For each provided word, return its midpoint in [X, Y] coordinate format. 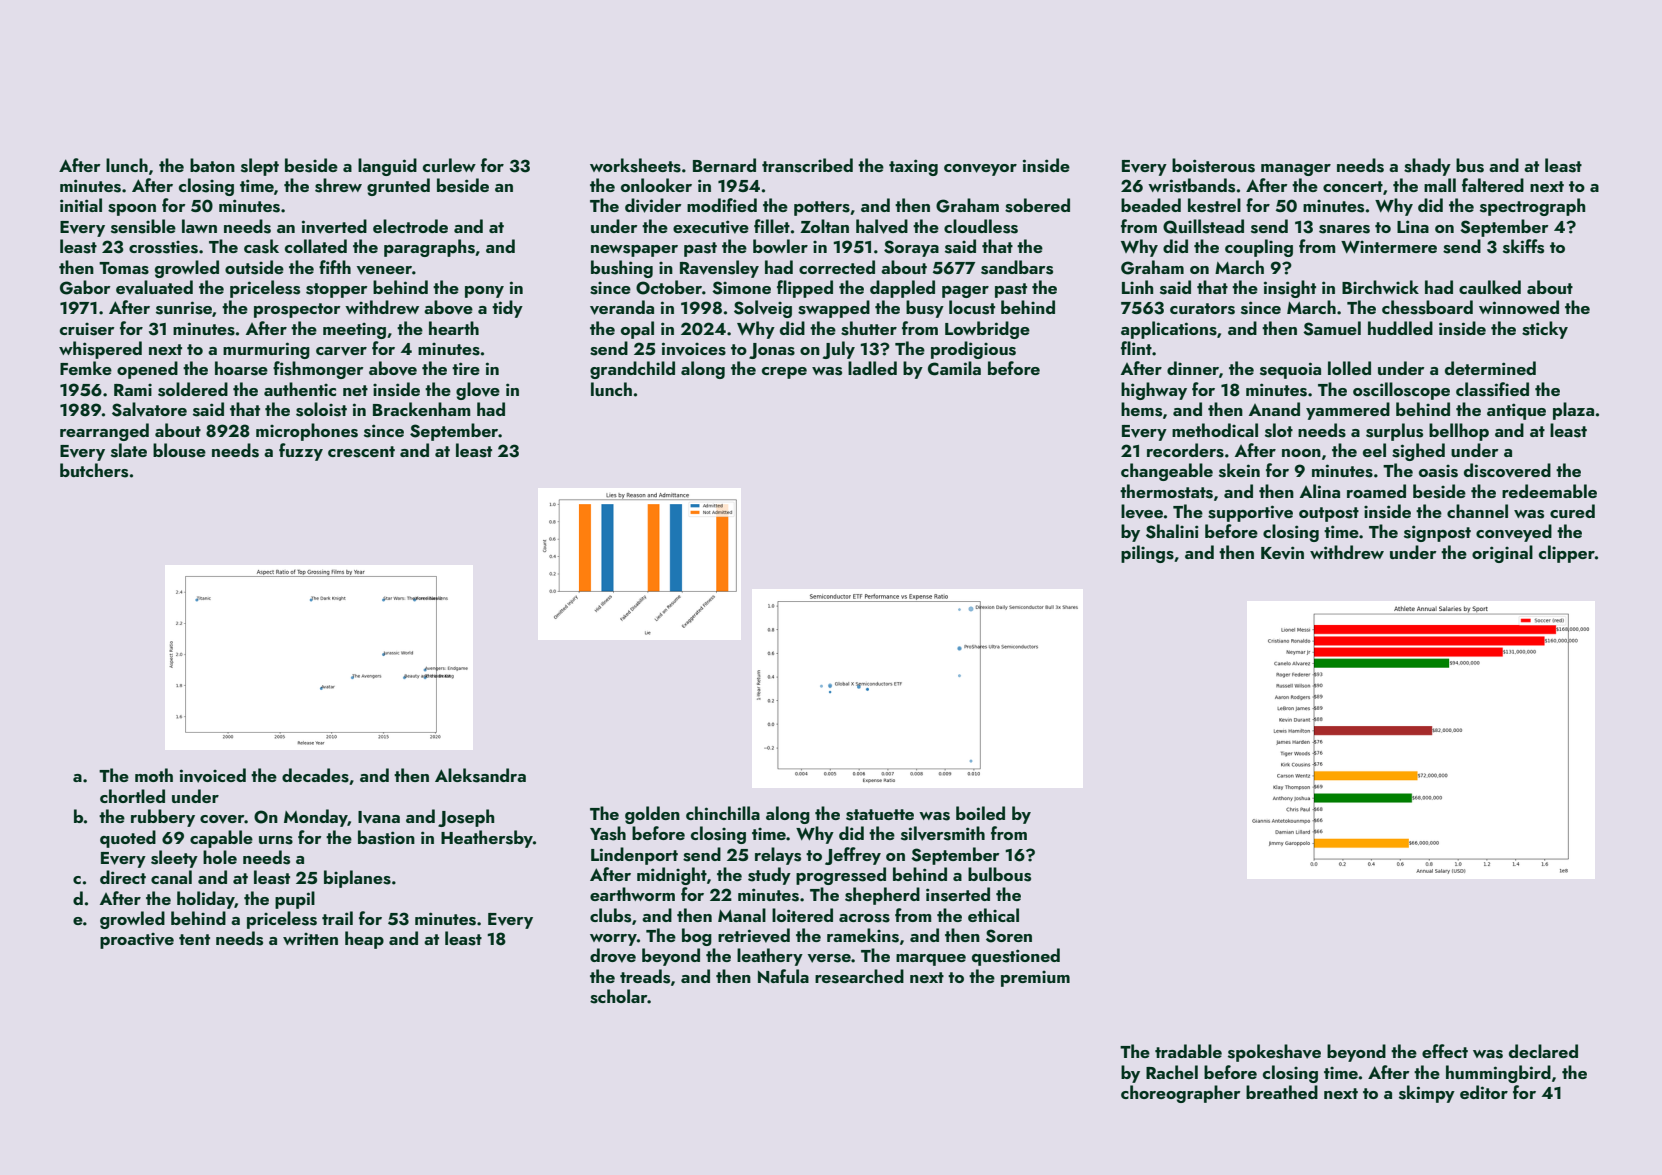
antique [1516, 411]
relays [778, 856]
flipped [805, 289]
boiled [980, 813]
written [310, 939]
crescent [361, 452]
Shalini [1172, 531]
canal [171, 877]
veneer [384, 270]
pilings [1147, 554]
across [864, 918]
